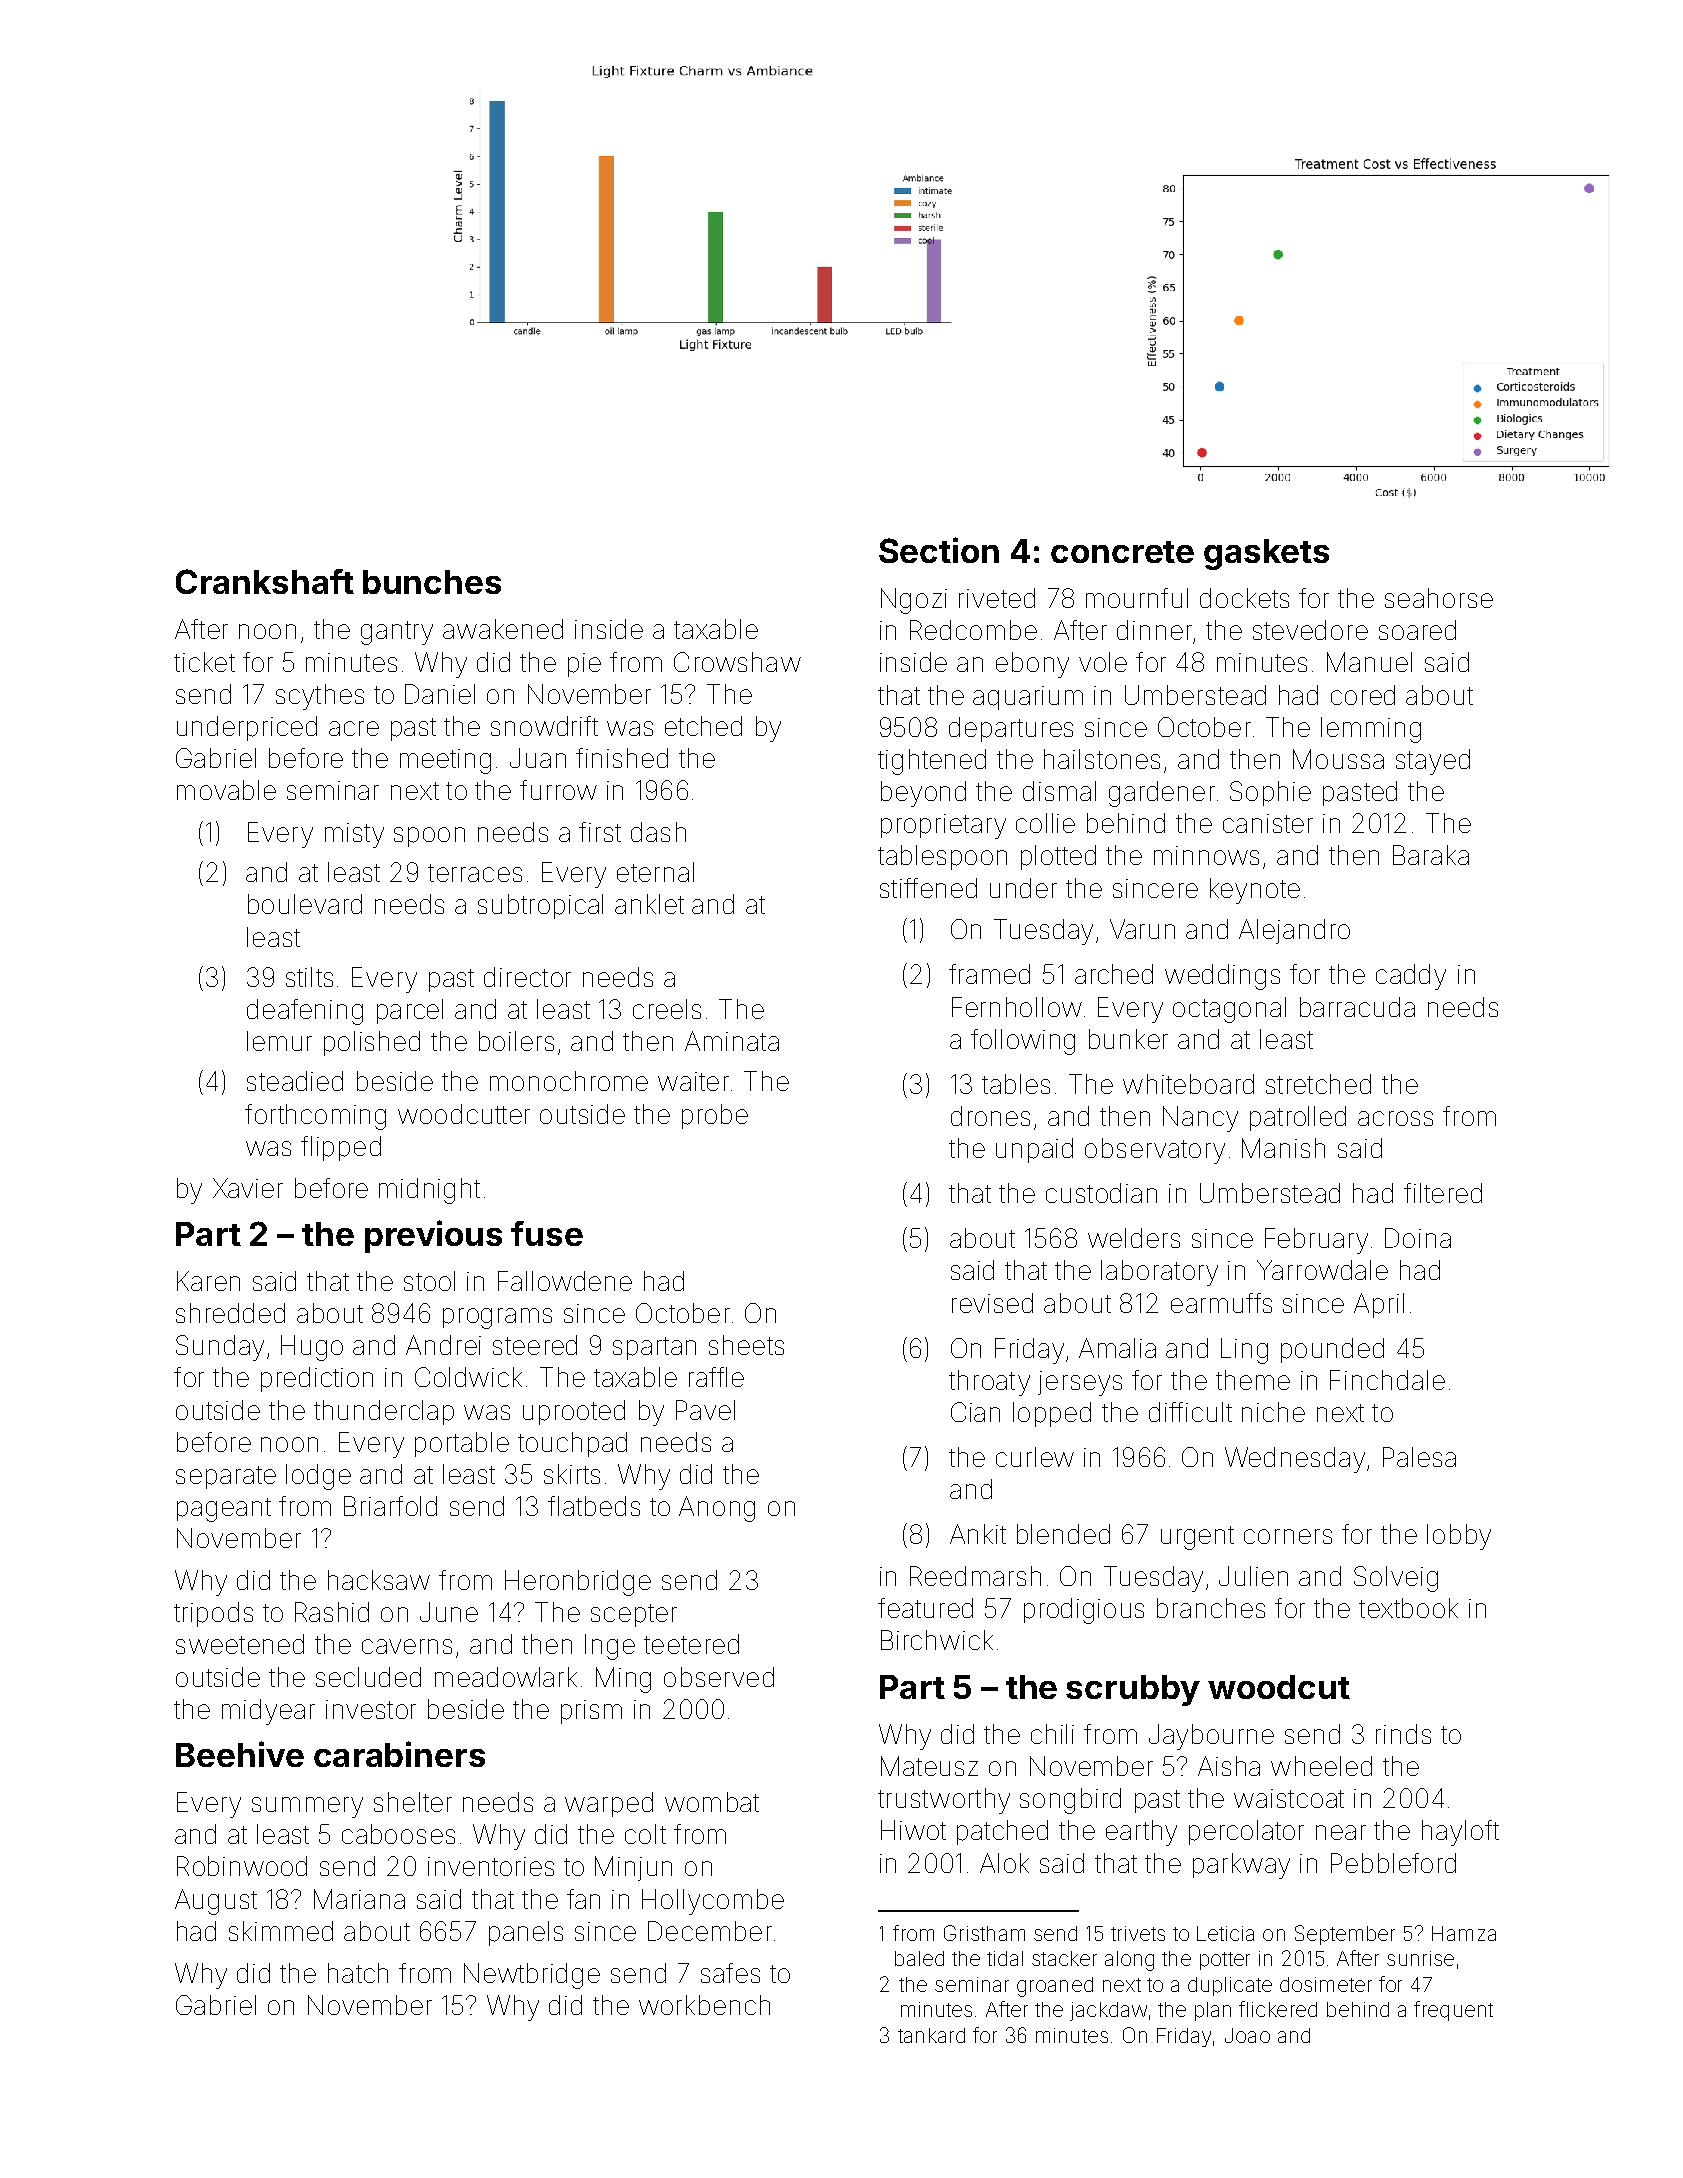  Describe the element at coordinates (532, 1976) in the page. I see `Newtbridge` at that location.
